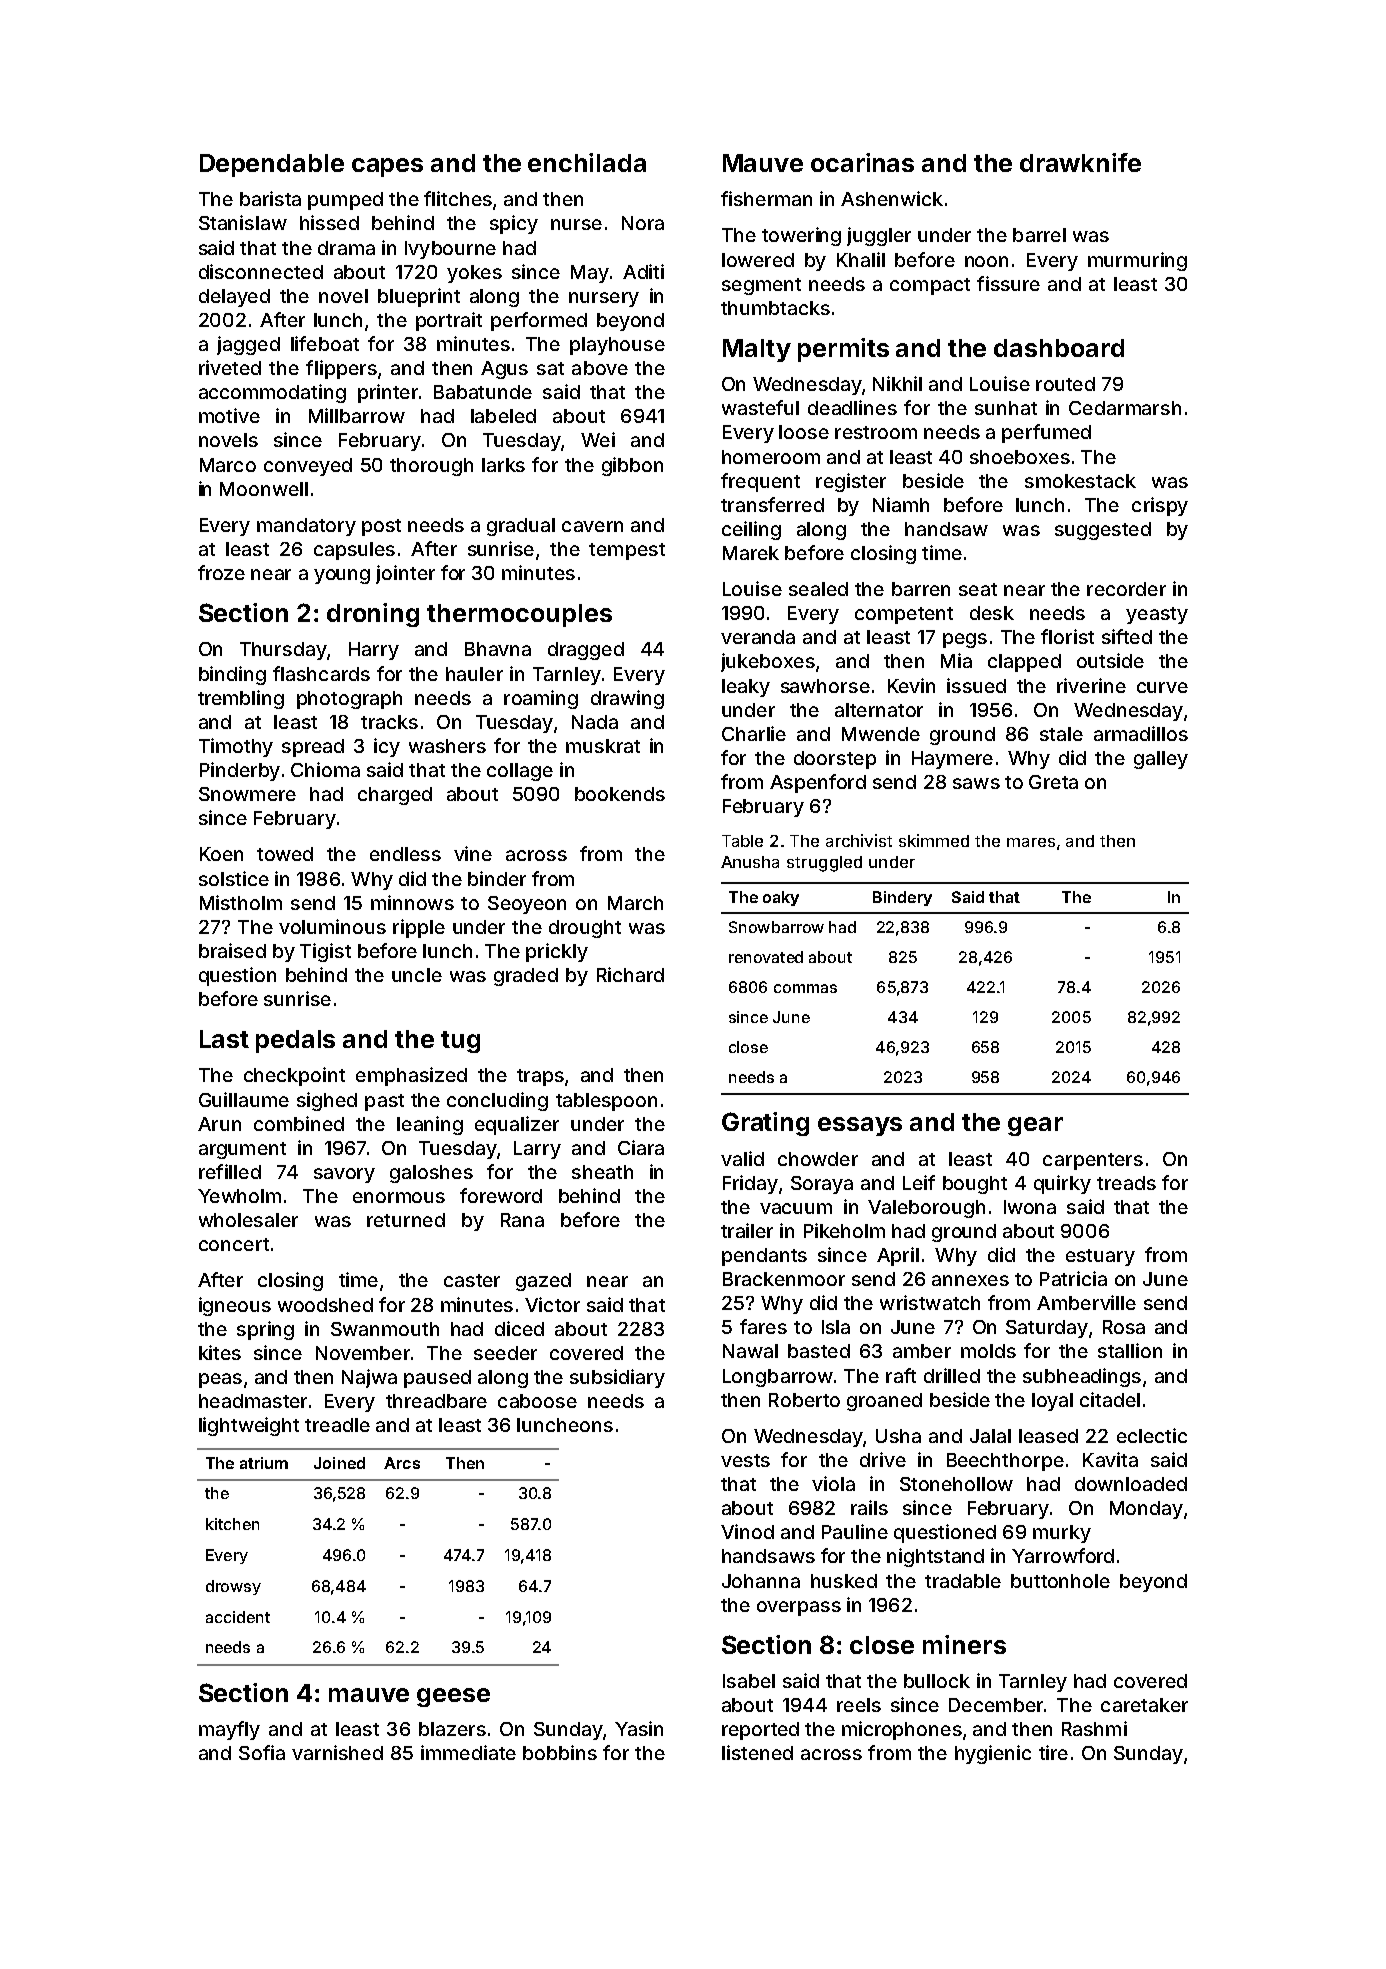 This page has width=1386, height=1969. What do you see at coordinates (474, 274) in the page?
I see `yokes` at bounding box center [474, 274].
